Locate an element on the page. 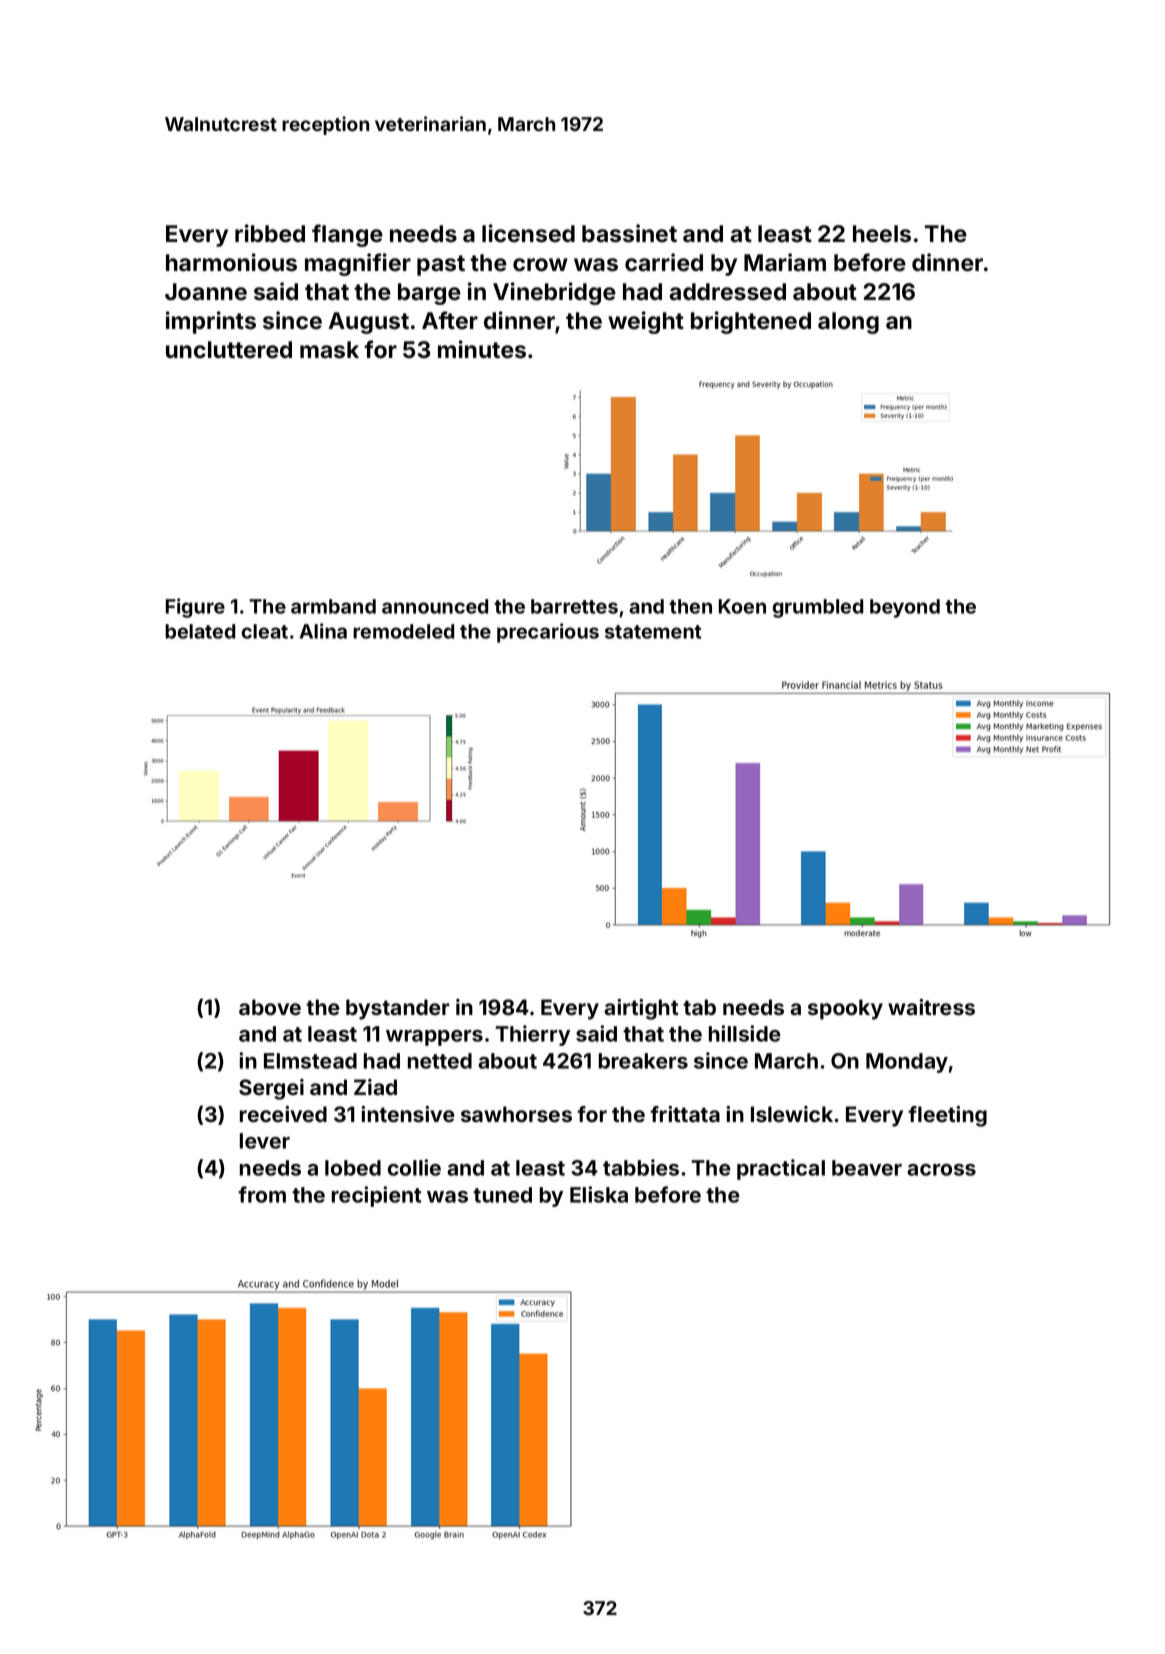 The height and width of the document is (1654, 1165). hillside is located at coordinates (745, 1033).
